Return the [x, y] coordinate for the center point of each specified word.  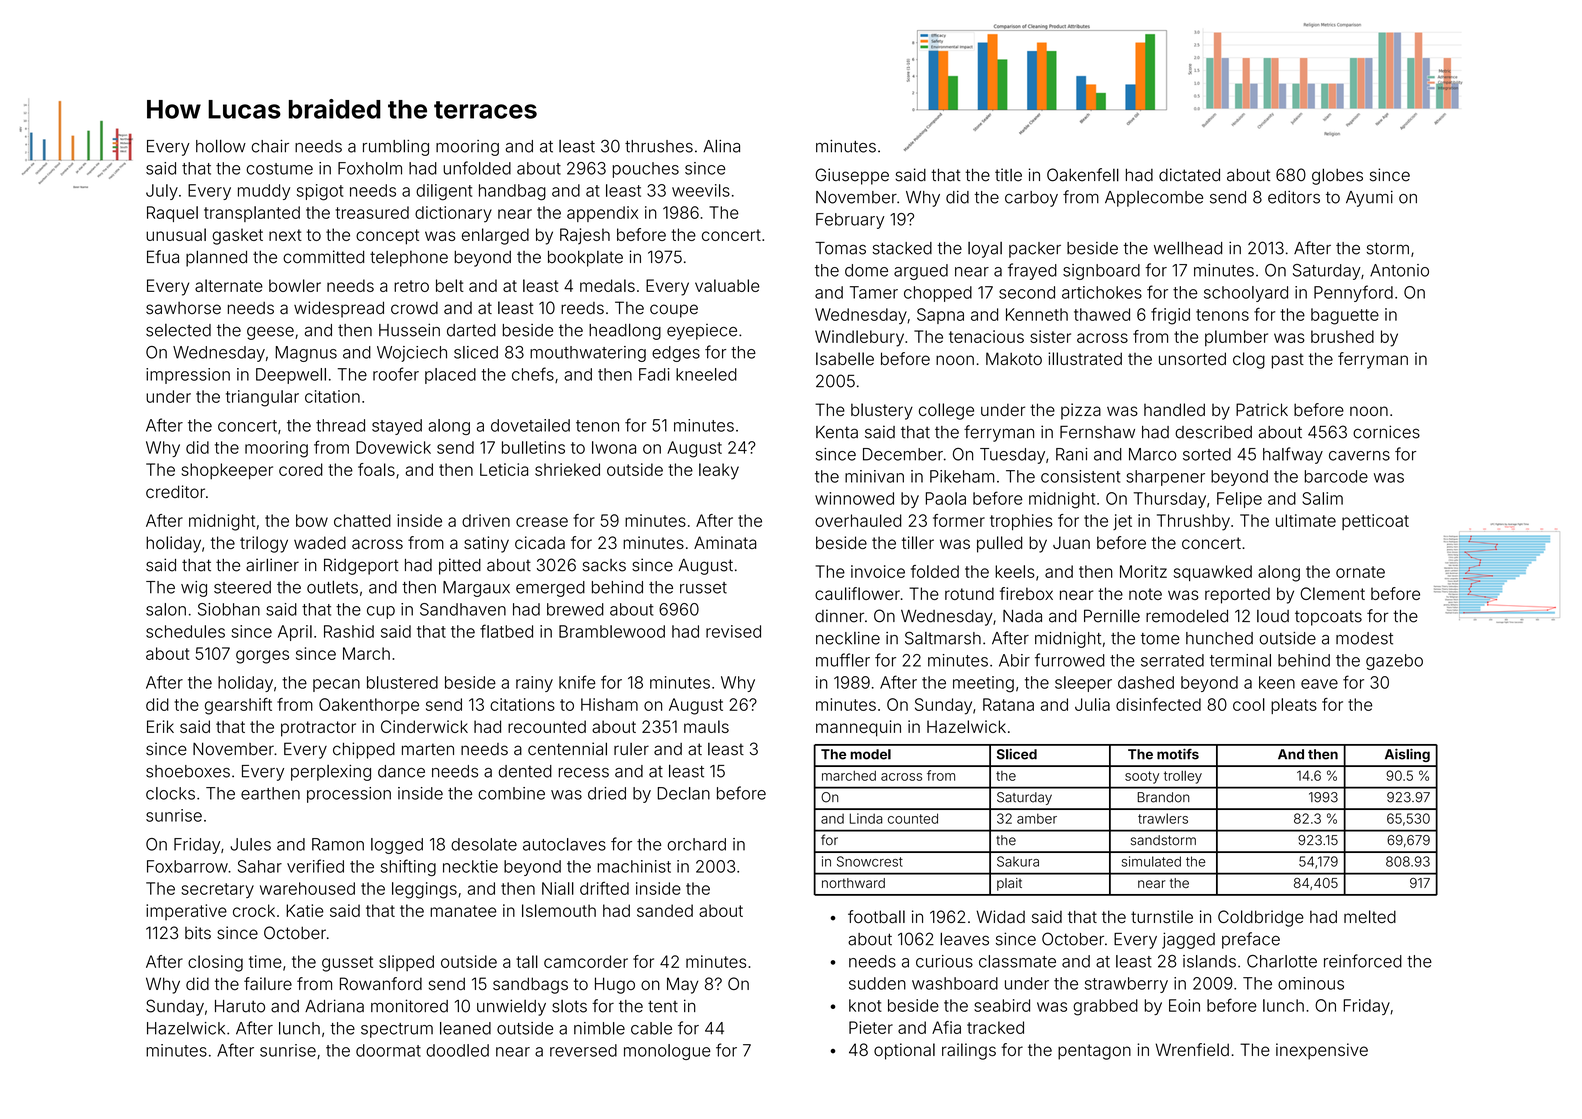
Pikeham [962, 476]
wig [194, 589]
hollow [221, 146]
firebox [1026, 593]
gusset [347, 964]
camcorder [586, 961]
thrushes [659, 146]
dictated [1189, 175]
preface [1251, 940]
